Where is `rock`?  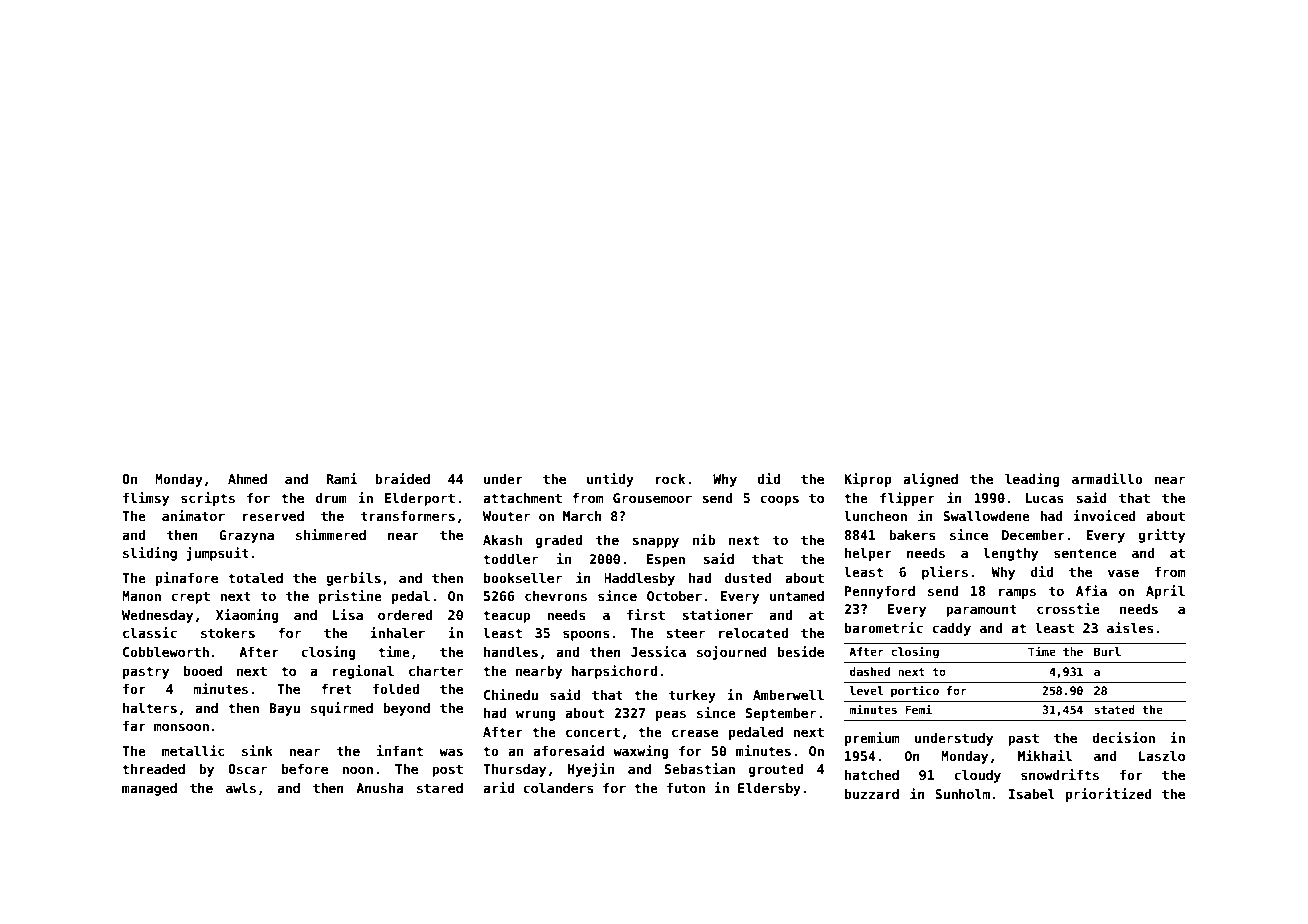 rock is located at coordinates (670, 479).
